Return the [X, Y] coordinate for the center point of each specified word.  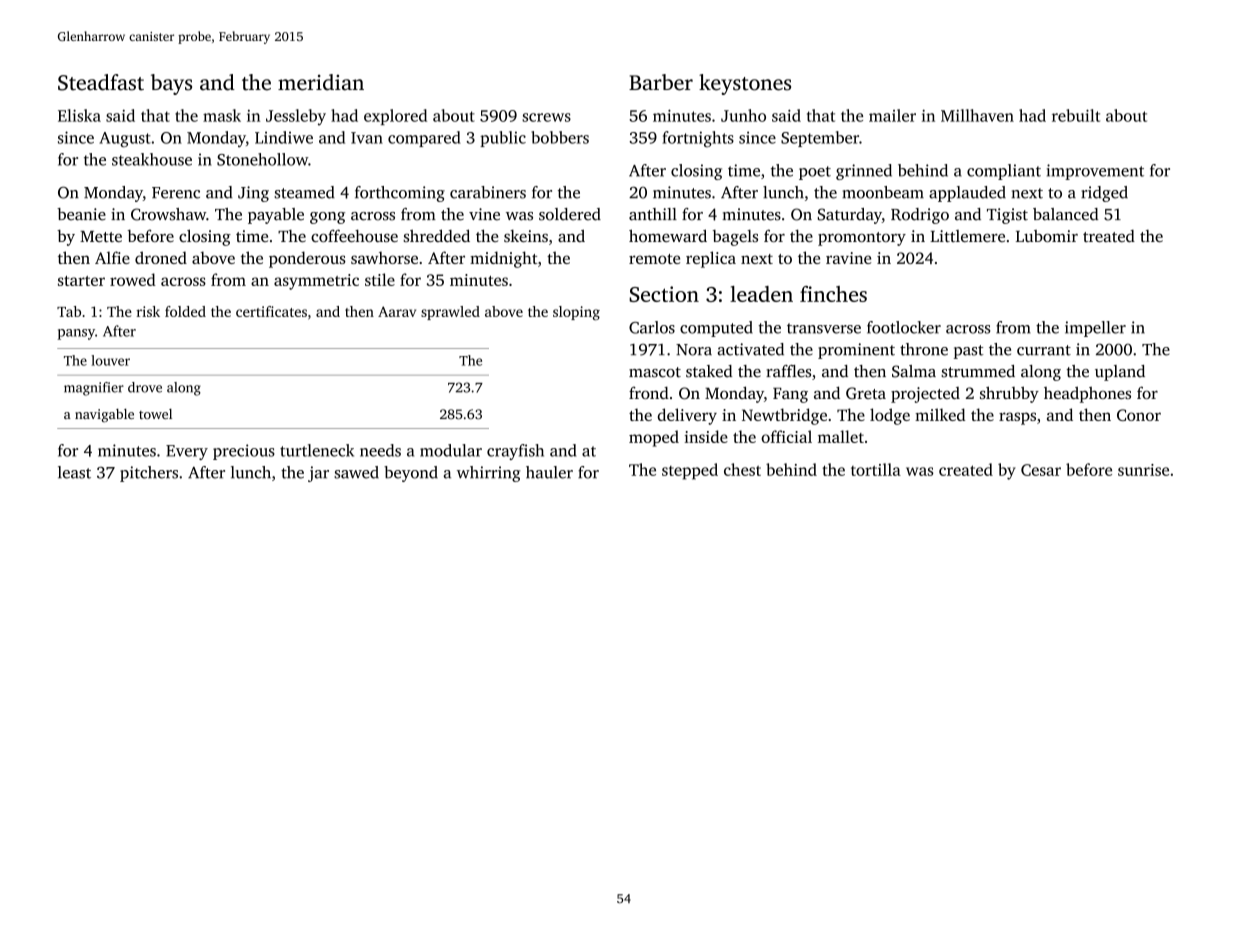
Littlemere [967, 236]
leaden [761, 294]
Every [187, 452]
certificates [271, 311]
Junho [743, 115]
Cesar [1041, 470]
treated [1109, 236]
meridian [321, 82]
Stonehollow [262, 159]
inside [706, 436]
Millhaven [977, 115]
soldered [570, 214]
